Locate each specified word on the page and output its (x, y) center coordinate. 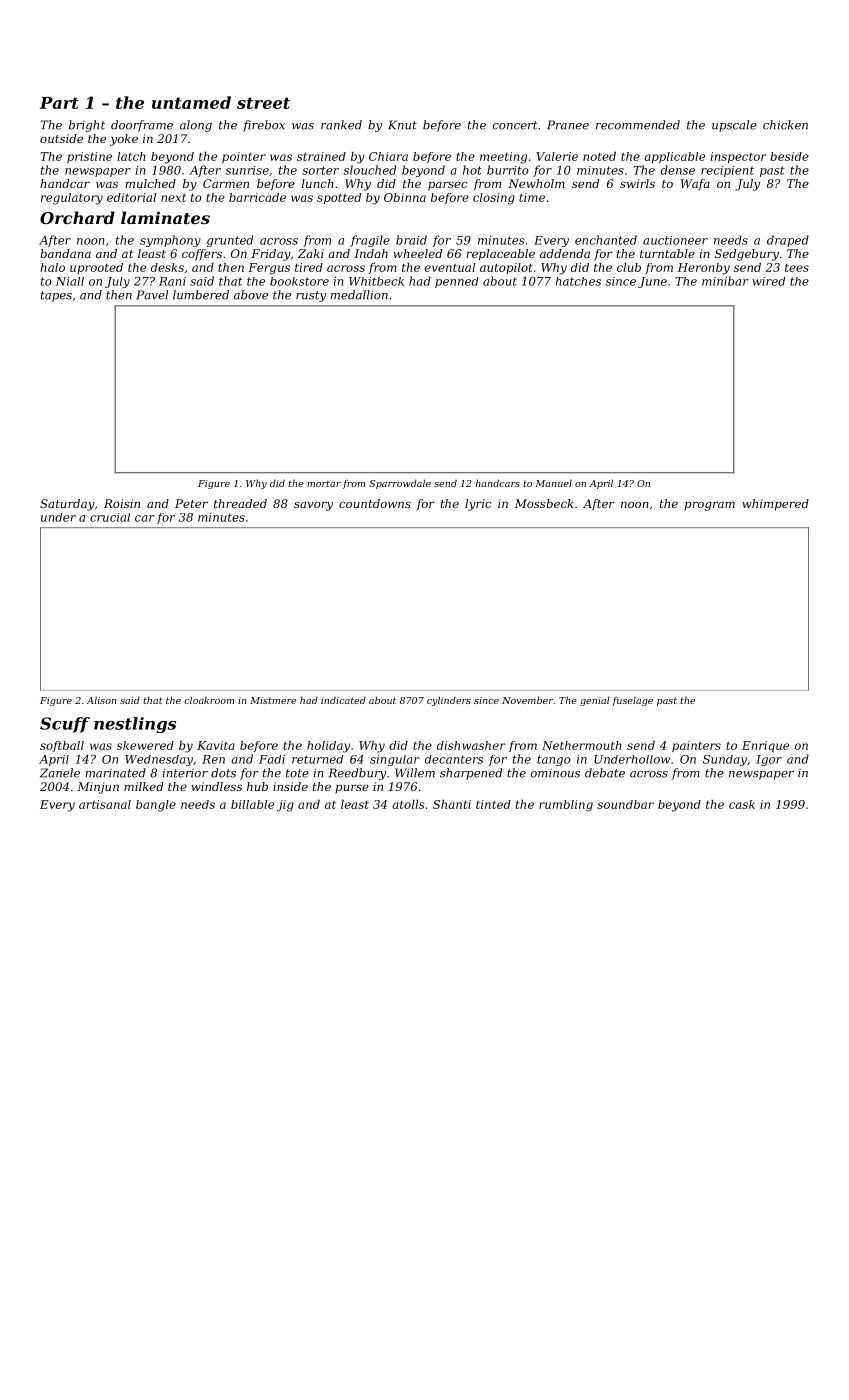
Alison (102, 700)
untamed (191, 102)
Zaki (311, 253)
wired (768, 281)
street (263, 103)
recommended (638, 125)
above (251, 295)
